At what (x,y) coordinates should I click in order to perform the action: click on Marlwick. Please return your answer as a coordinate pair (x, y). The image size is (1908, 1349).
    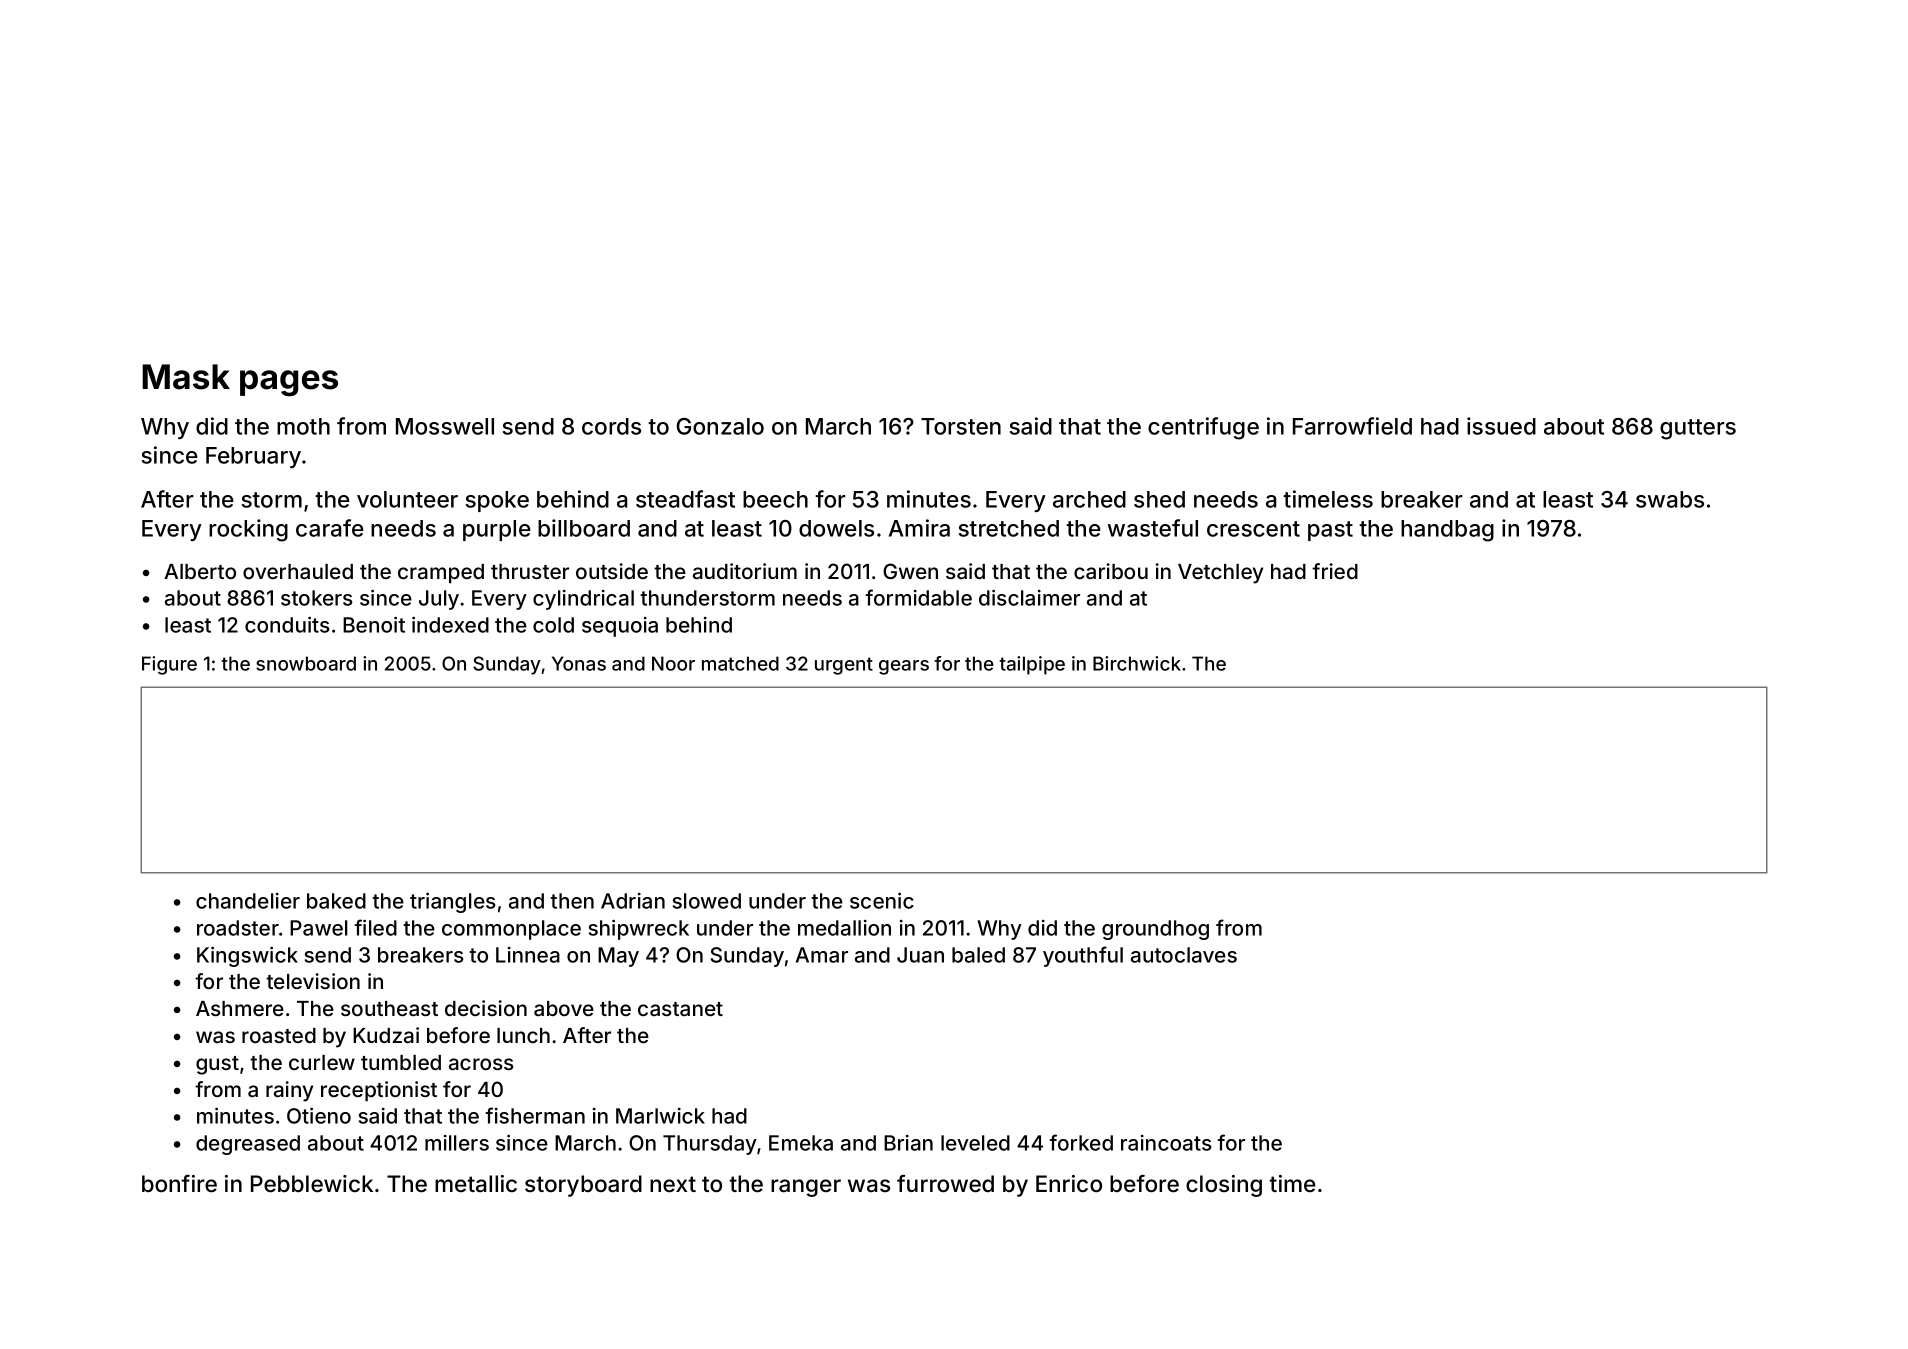
    Looking at the image, I should click on (660, 1116).
